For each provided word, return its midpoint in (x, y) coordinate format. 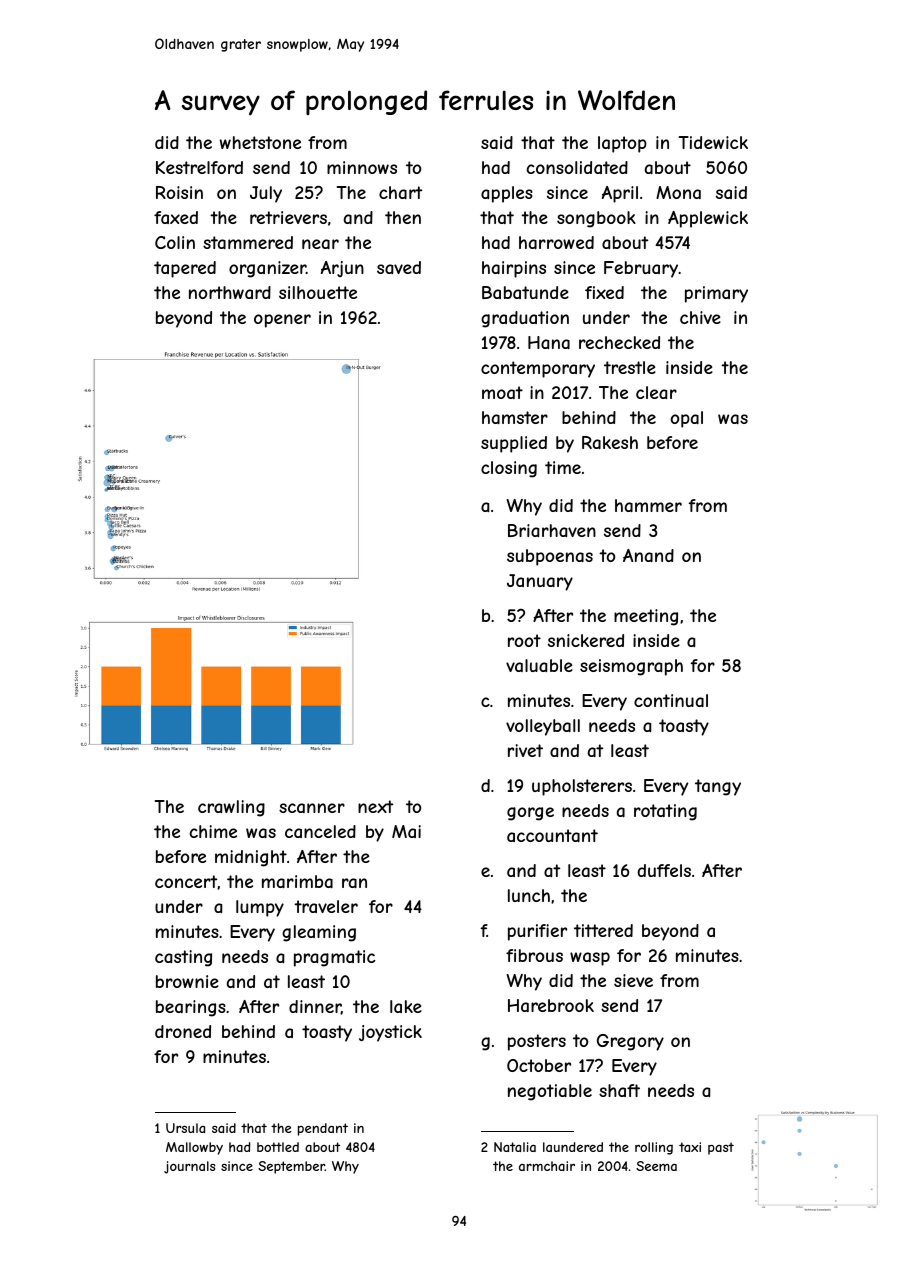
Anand (648, 555)
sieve (633, 980)
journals (190, 1167)
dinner (315, 1007)
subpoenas (550, 557)
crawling (231, 808)
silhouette (318, 292)
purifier (537, 932)
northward (230, 292)
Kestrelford (199, 167)
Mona (678, 192)
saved (399, 267)
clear (656, 392)
